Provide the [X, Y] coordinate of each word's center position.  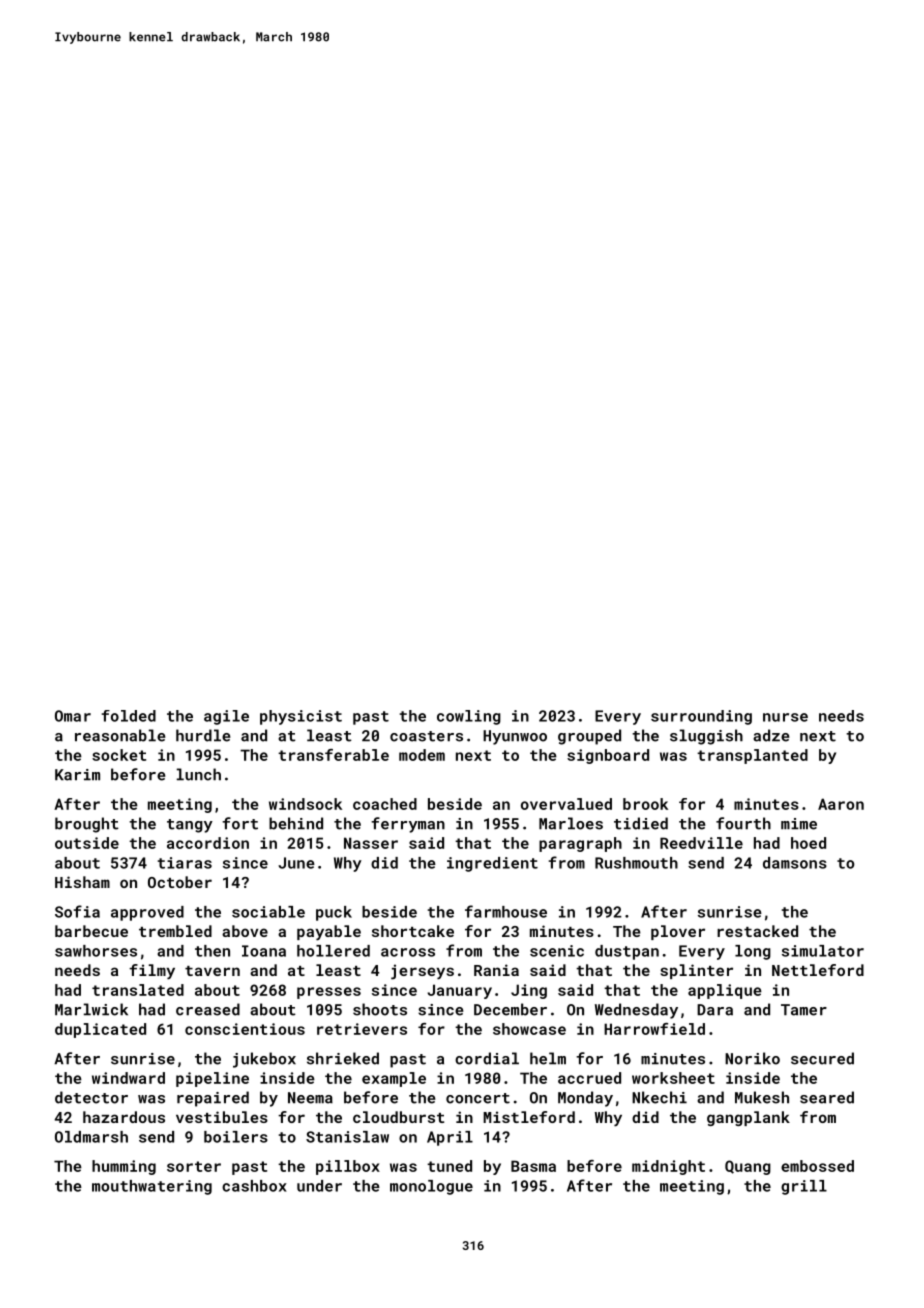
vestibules [222, 1117]
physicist [301, 717]
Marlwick [91, 1009]
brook [645, 804]
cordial [487, 1058]
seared [827, 1097]
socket [119, 755]
